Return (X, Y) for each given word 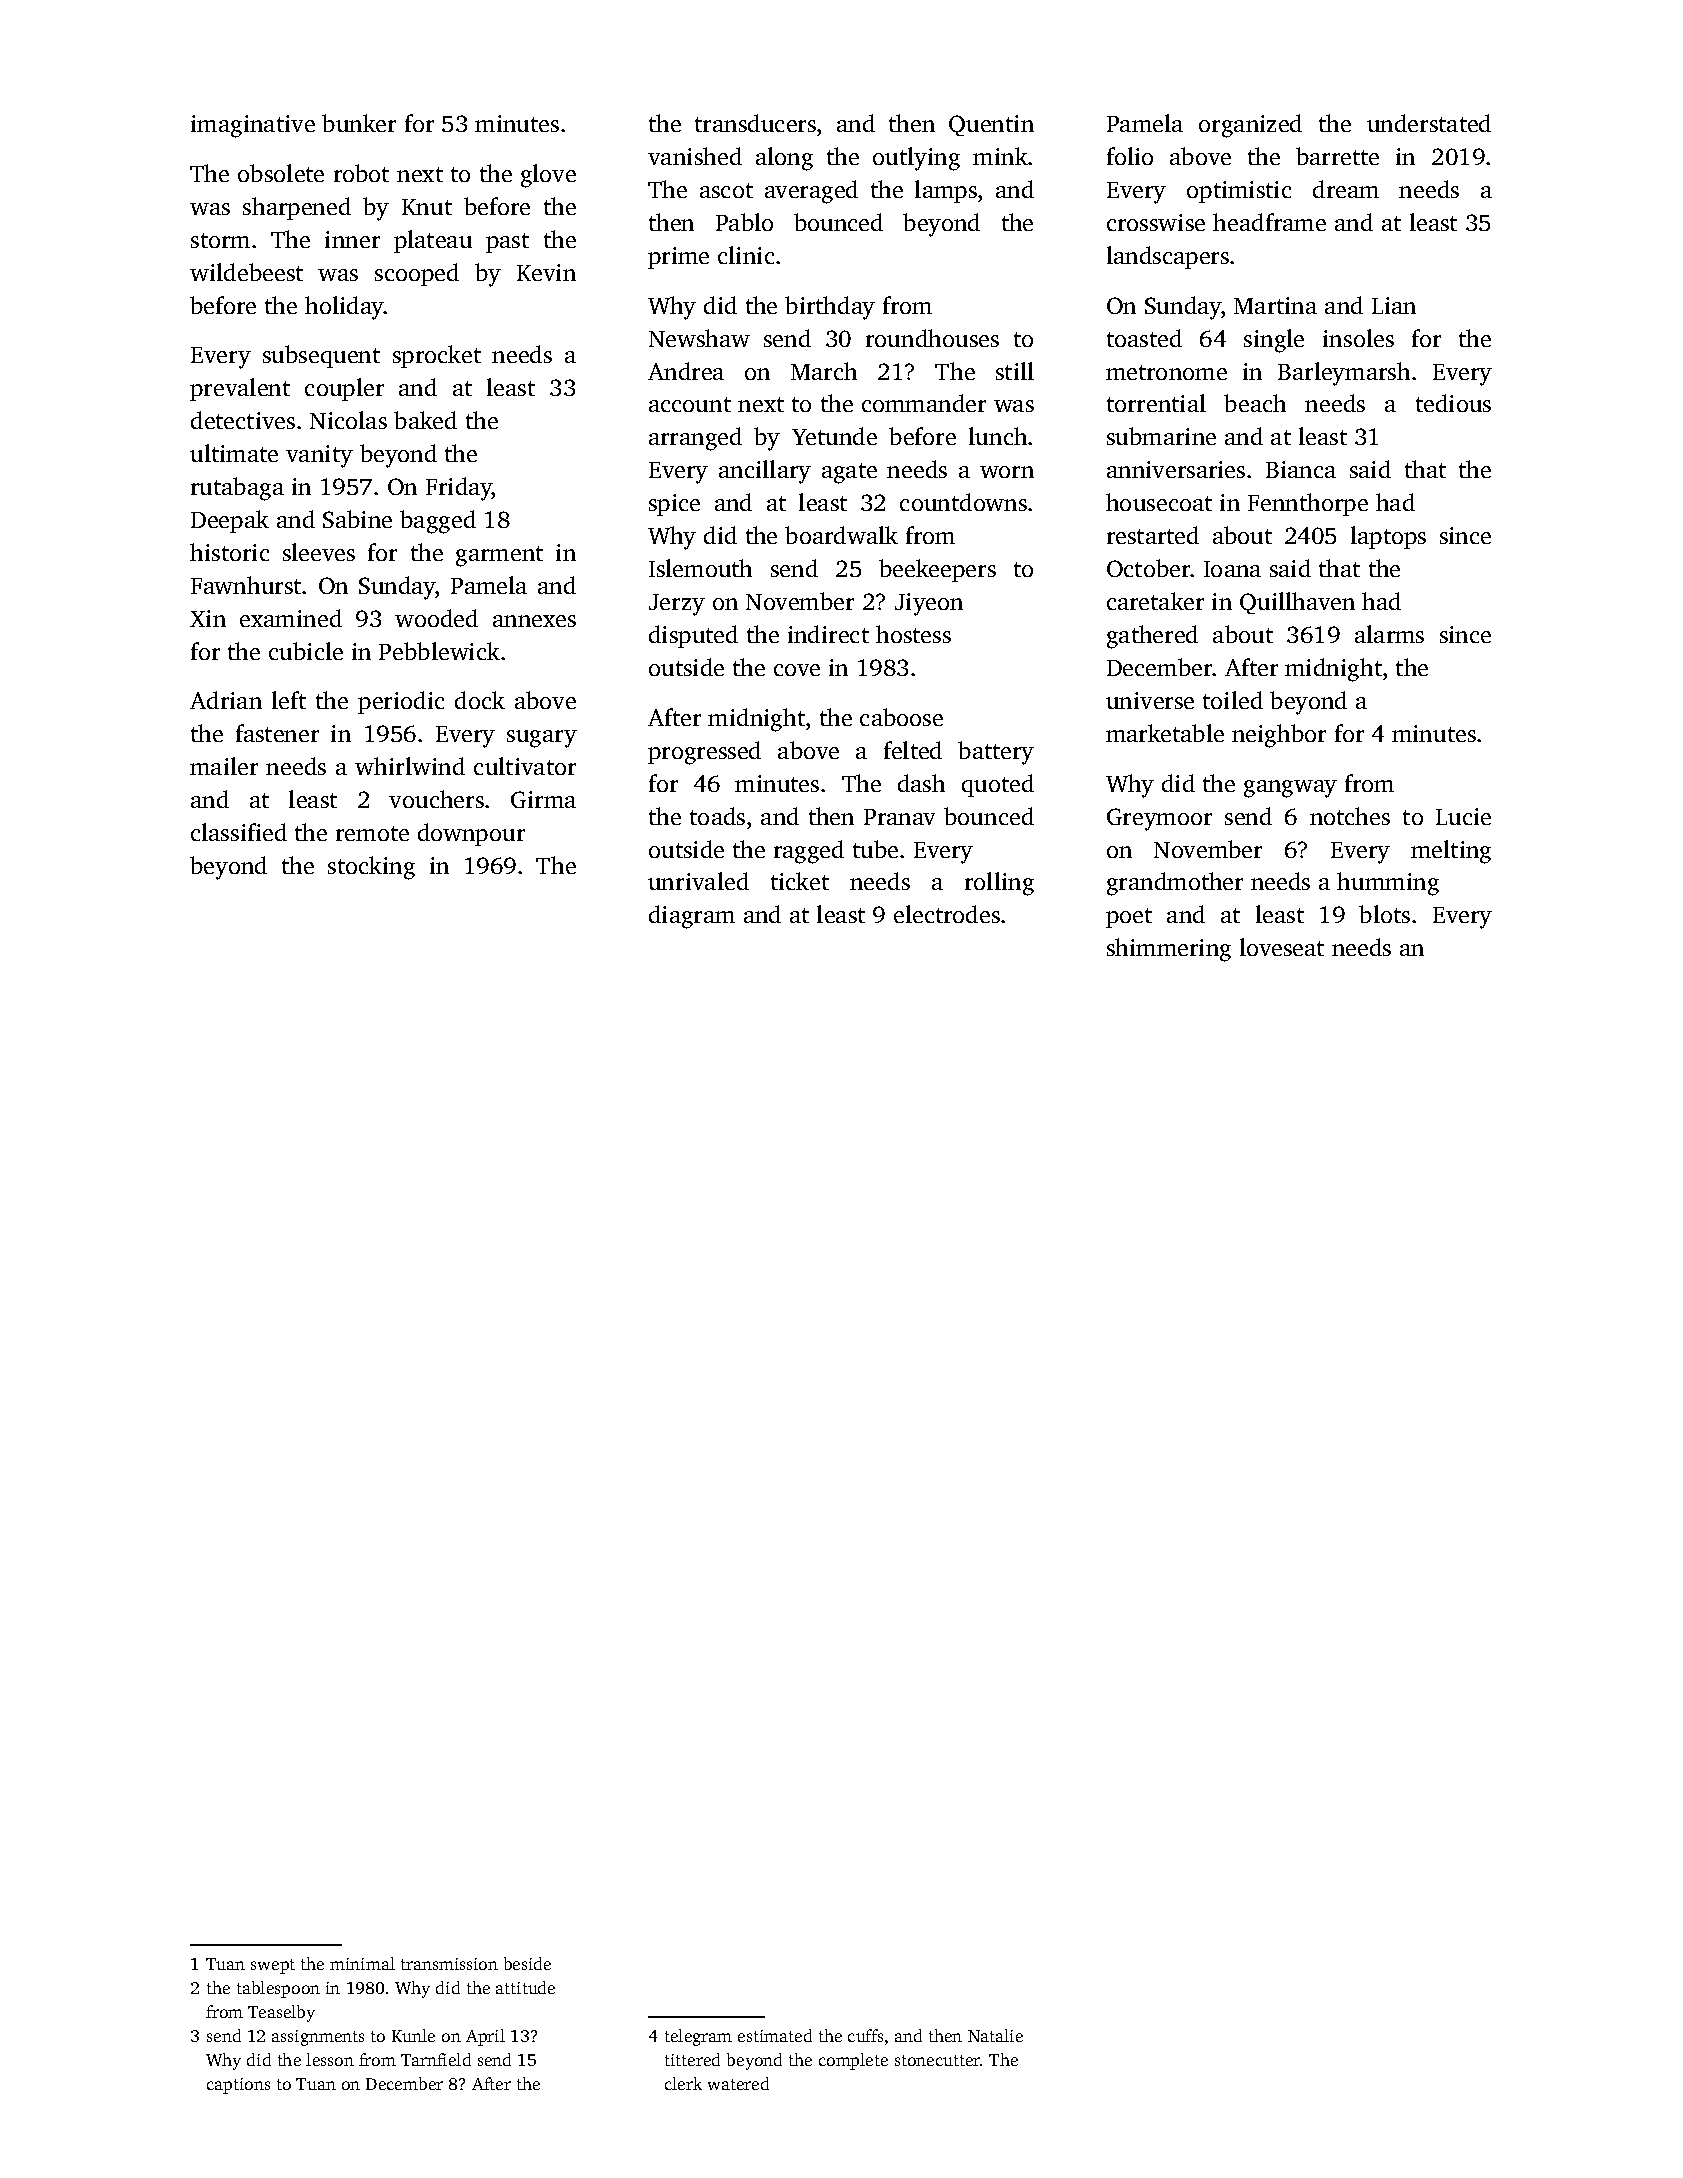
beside (527, 1963)
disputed (693, 636)
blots (1384, 914)
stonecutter (938, 2060)
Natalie (995, 2035)
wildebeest (246, 272)
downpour (471, 834)
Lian (1394, 305)
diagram (692, 917)
